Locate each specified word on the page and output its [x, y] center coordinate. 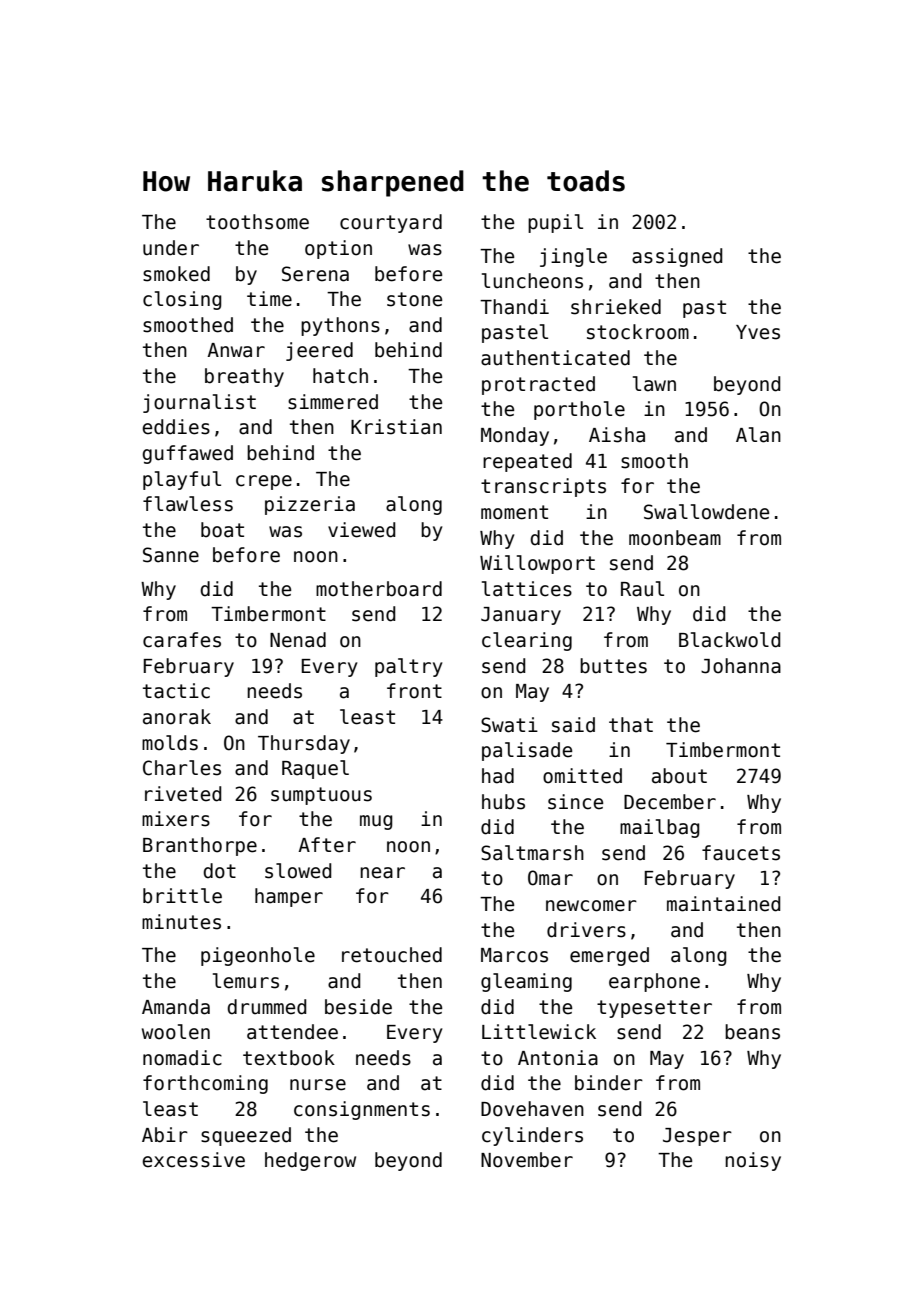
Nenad [298, 640]
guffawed [187, 454]
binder [609, 1083]
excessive [193, 1160]
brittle [182, 896]
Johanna [741, 666]
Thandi [514, 307]
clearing [527, 641]
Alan [758, 435]
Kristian [396, 427]
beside [358, 1007]
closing [182, 300]
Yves [758, 332]
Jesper [697, 1137]
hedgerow [310, 1161]
